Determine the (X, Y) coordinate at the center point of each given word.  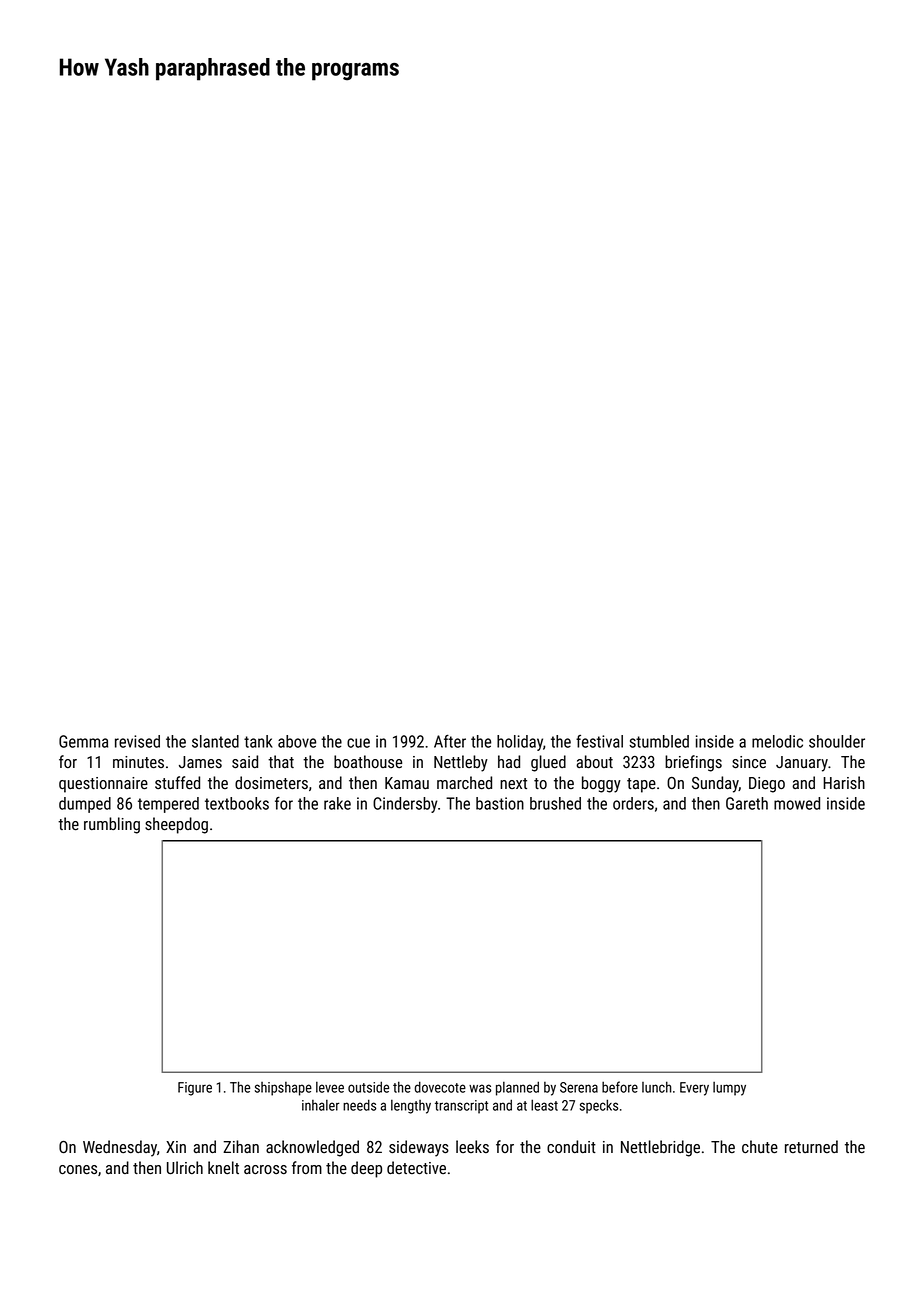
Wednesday (120, 1148)
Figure (195, 1089)
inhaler (321, 1105)
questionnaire (103, 785)
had (509, 761)
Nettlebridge (660, 1148)
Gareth (747, 803)
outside (368, 1087)
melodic (777, 741)
